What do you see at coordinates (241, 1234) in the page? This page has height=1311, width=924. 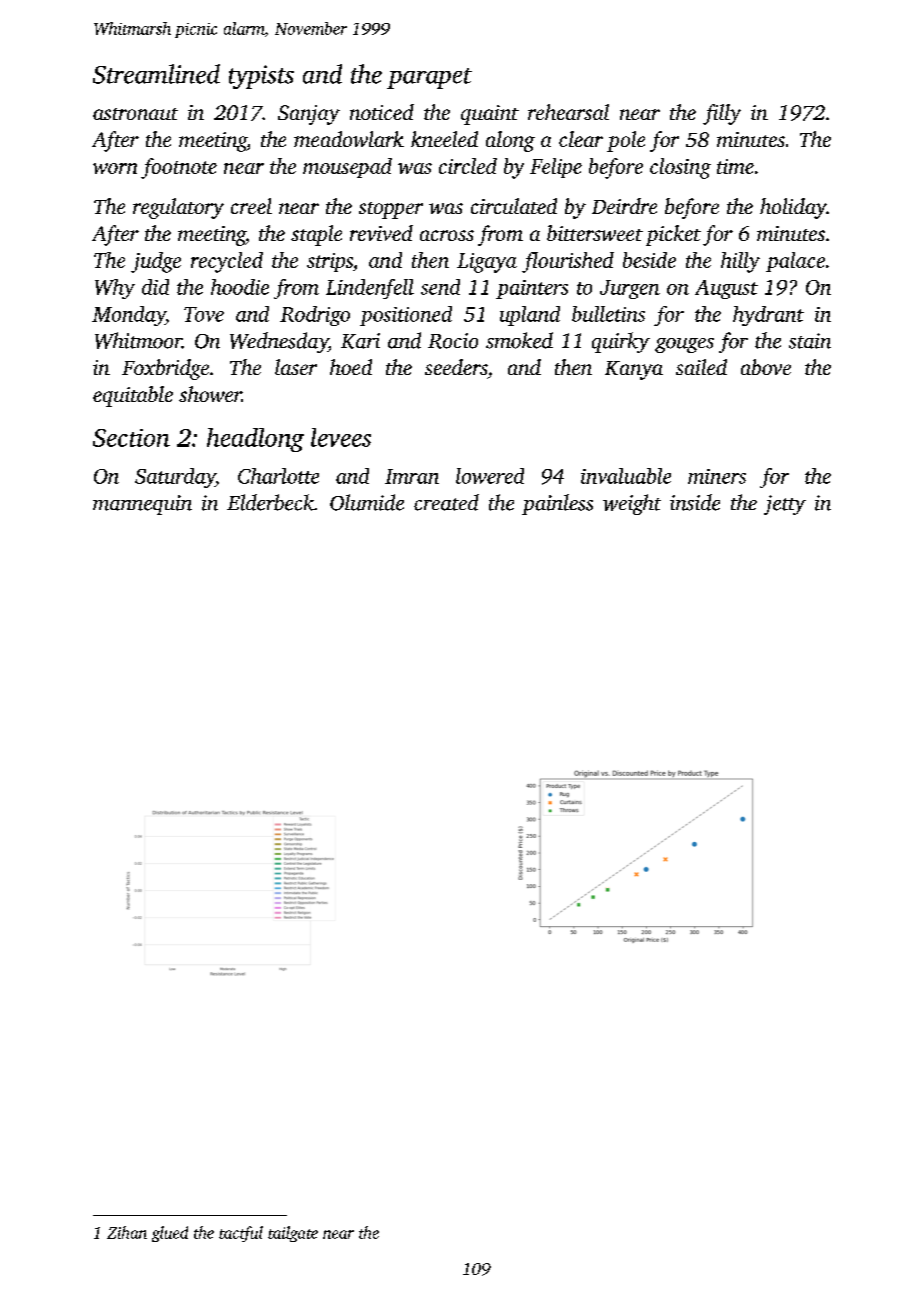 I see `tactful` at bounding box center [241, 1234].
